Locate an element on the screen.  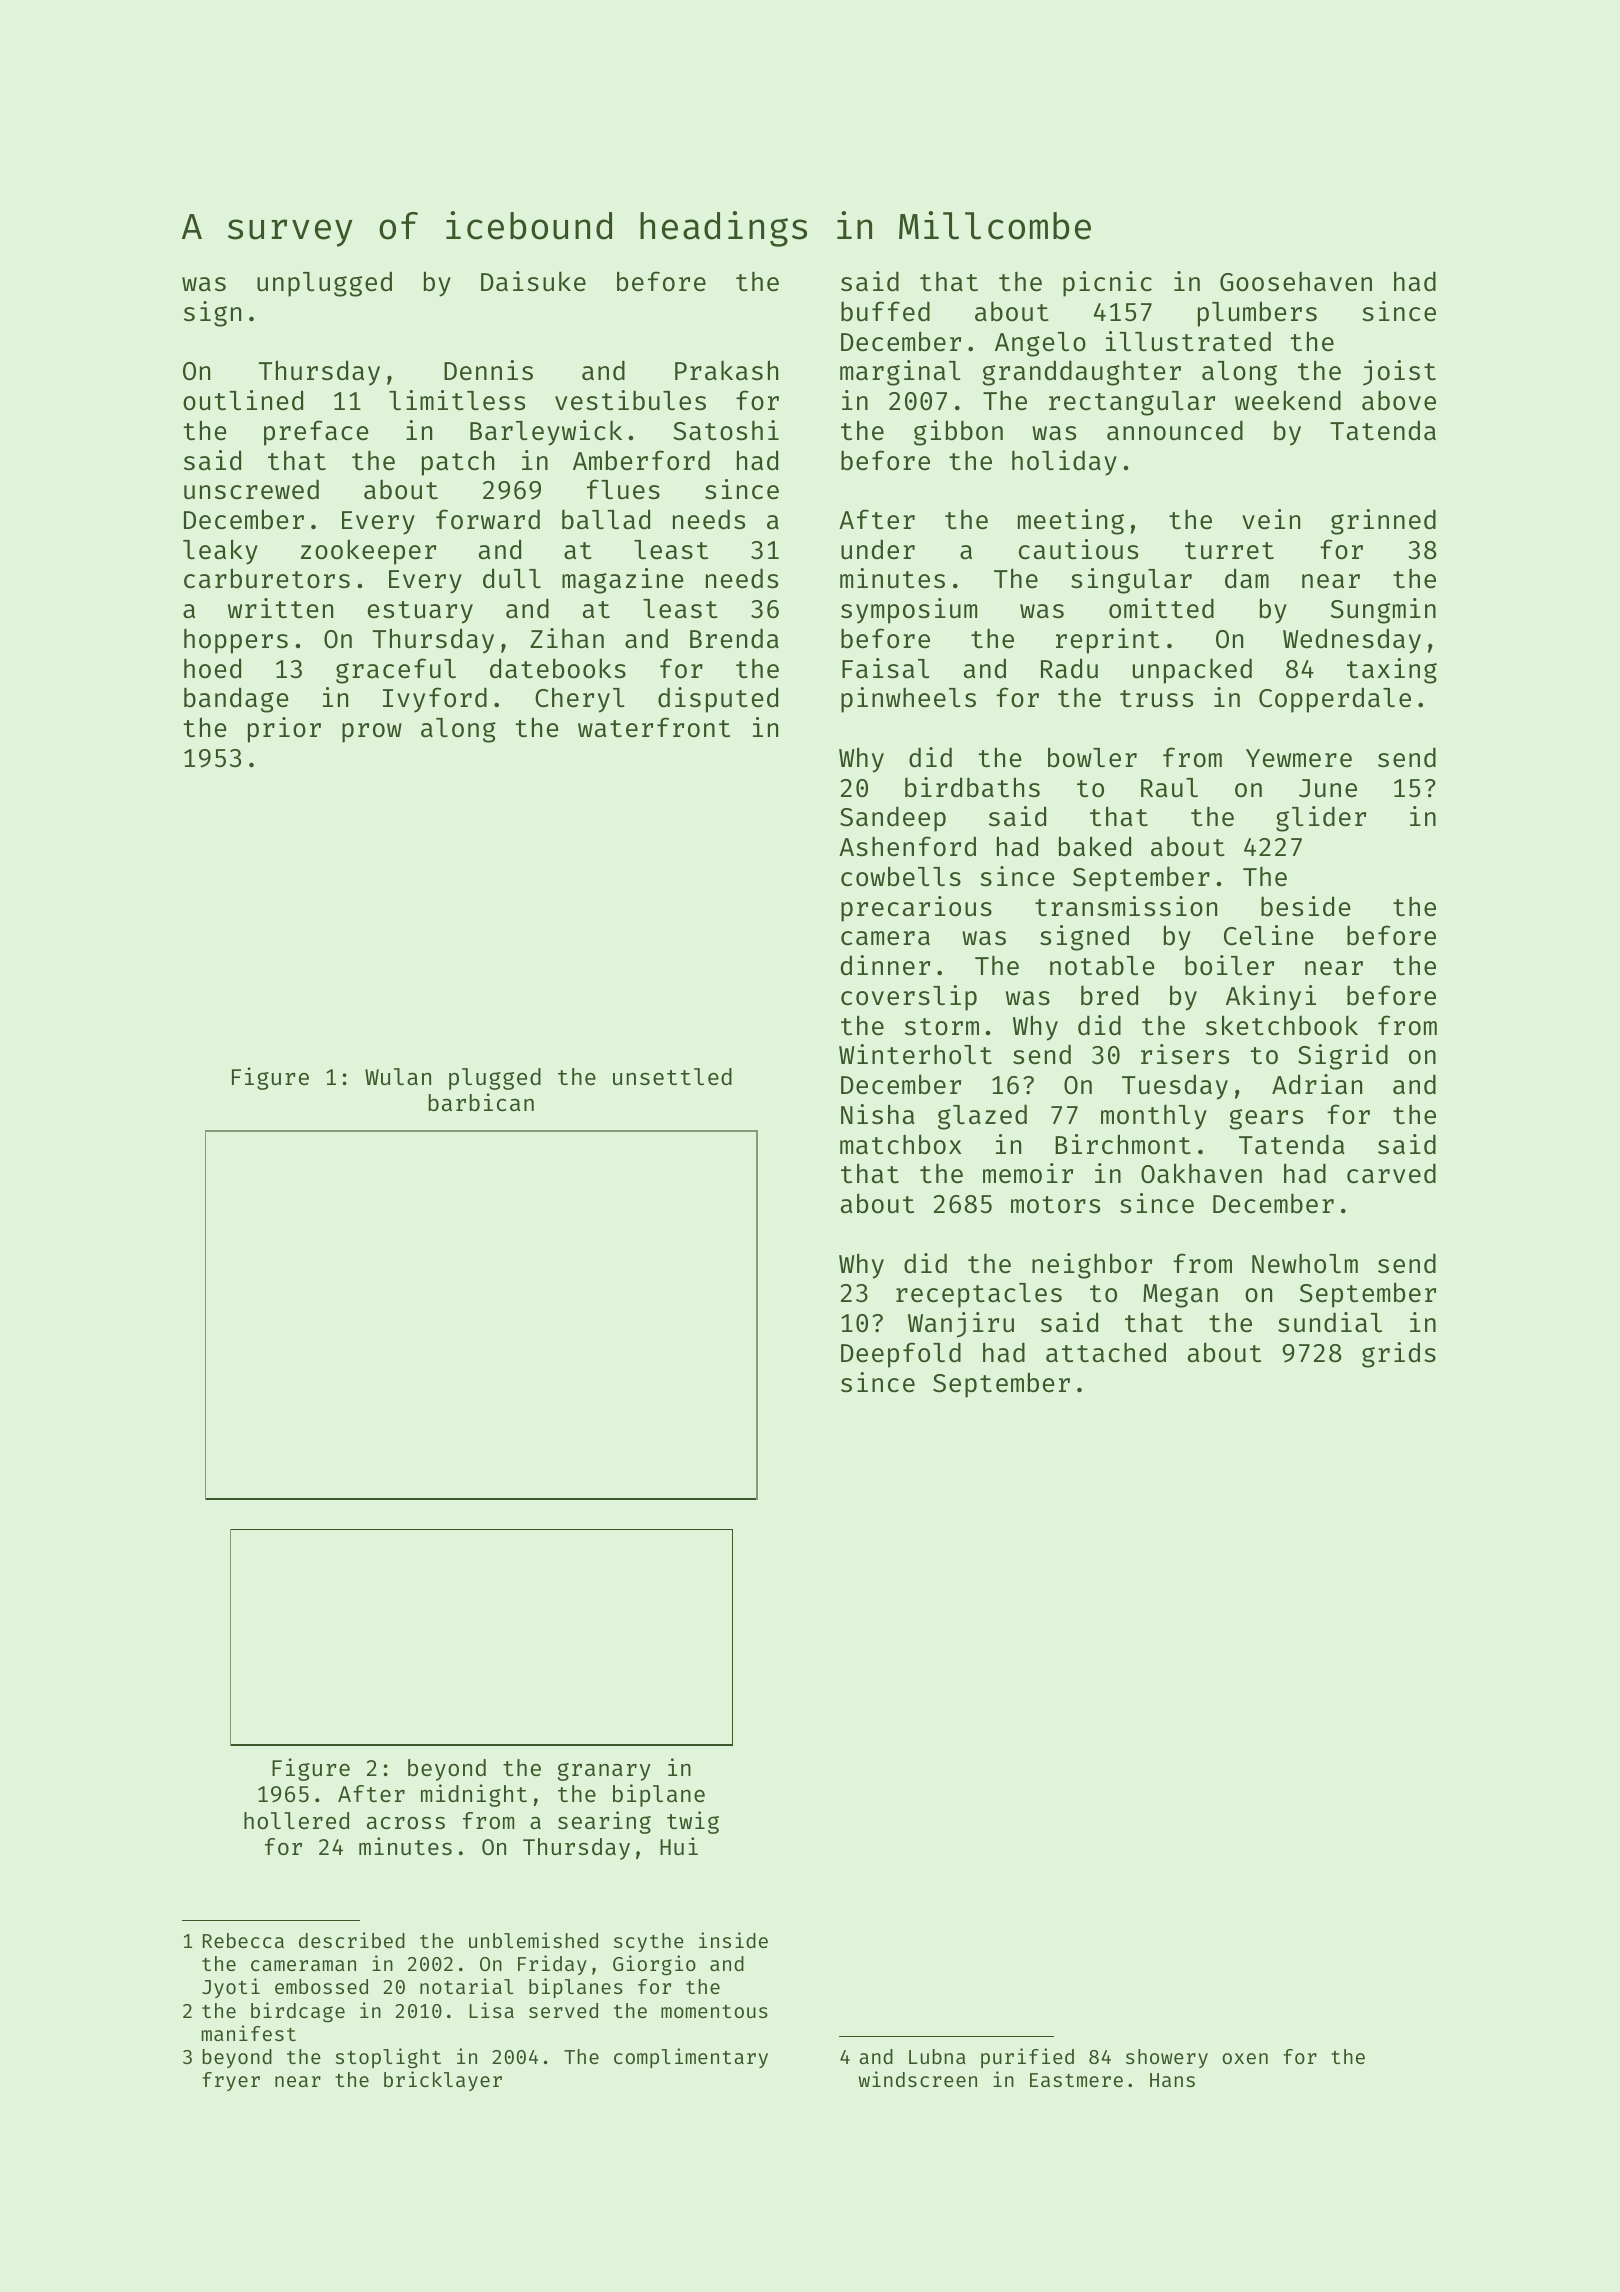
Copperdale is located at coordinates (1335, 700).
